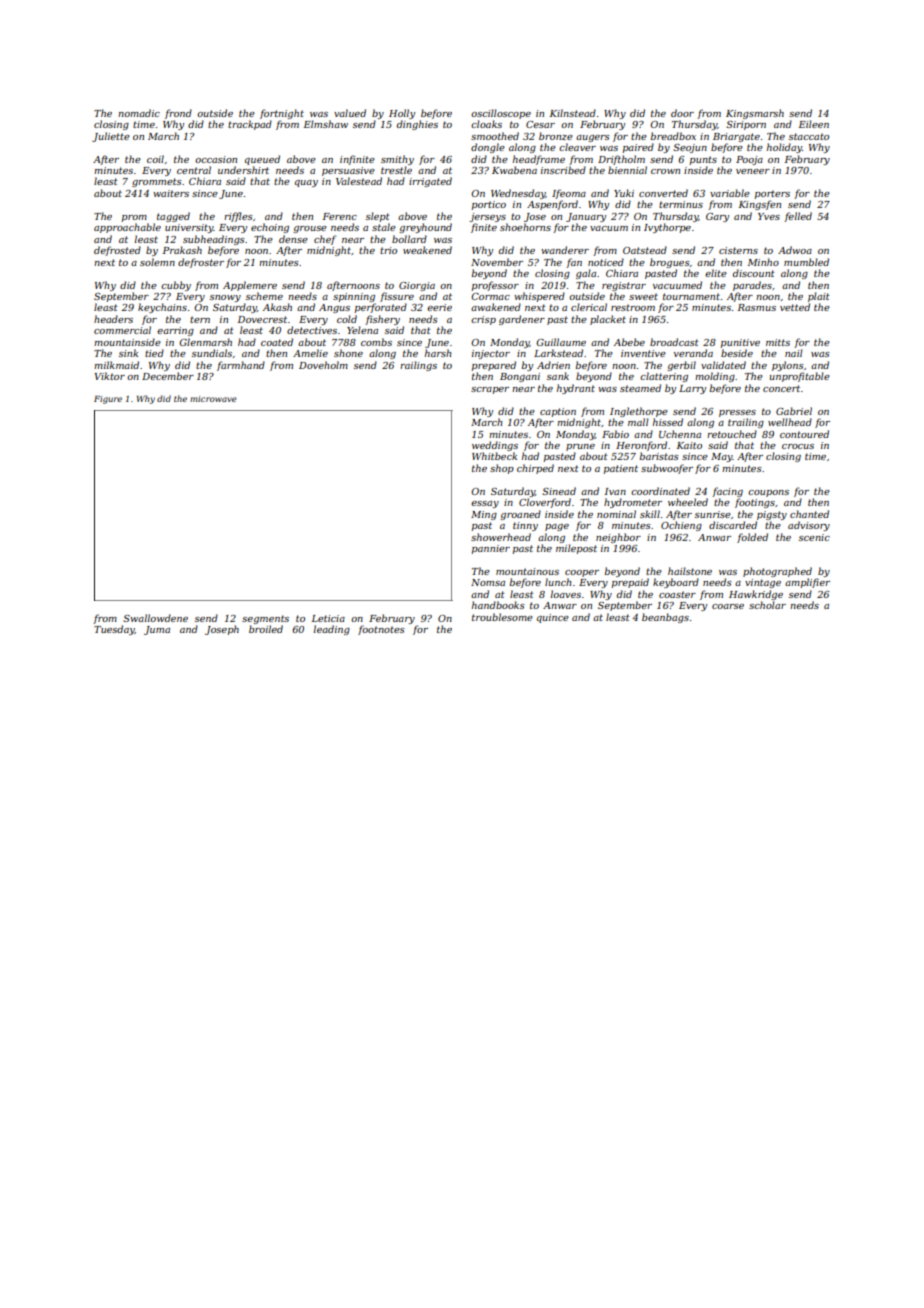  What do you see at coordinates (108, 400) in the screenshot?
I see `Figure` at bounding box center [108, 400].
